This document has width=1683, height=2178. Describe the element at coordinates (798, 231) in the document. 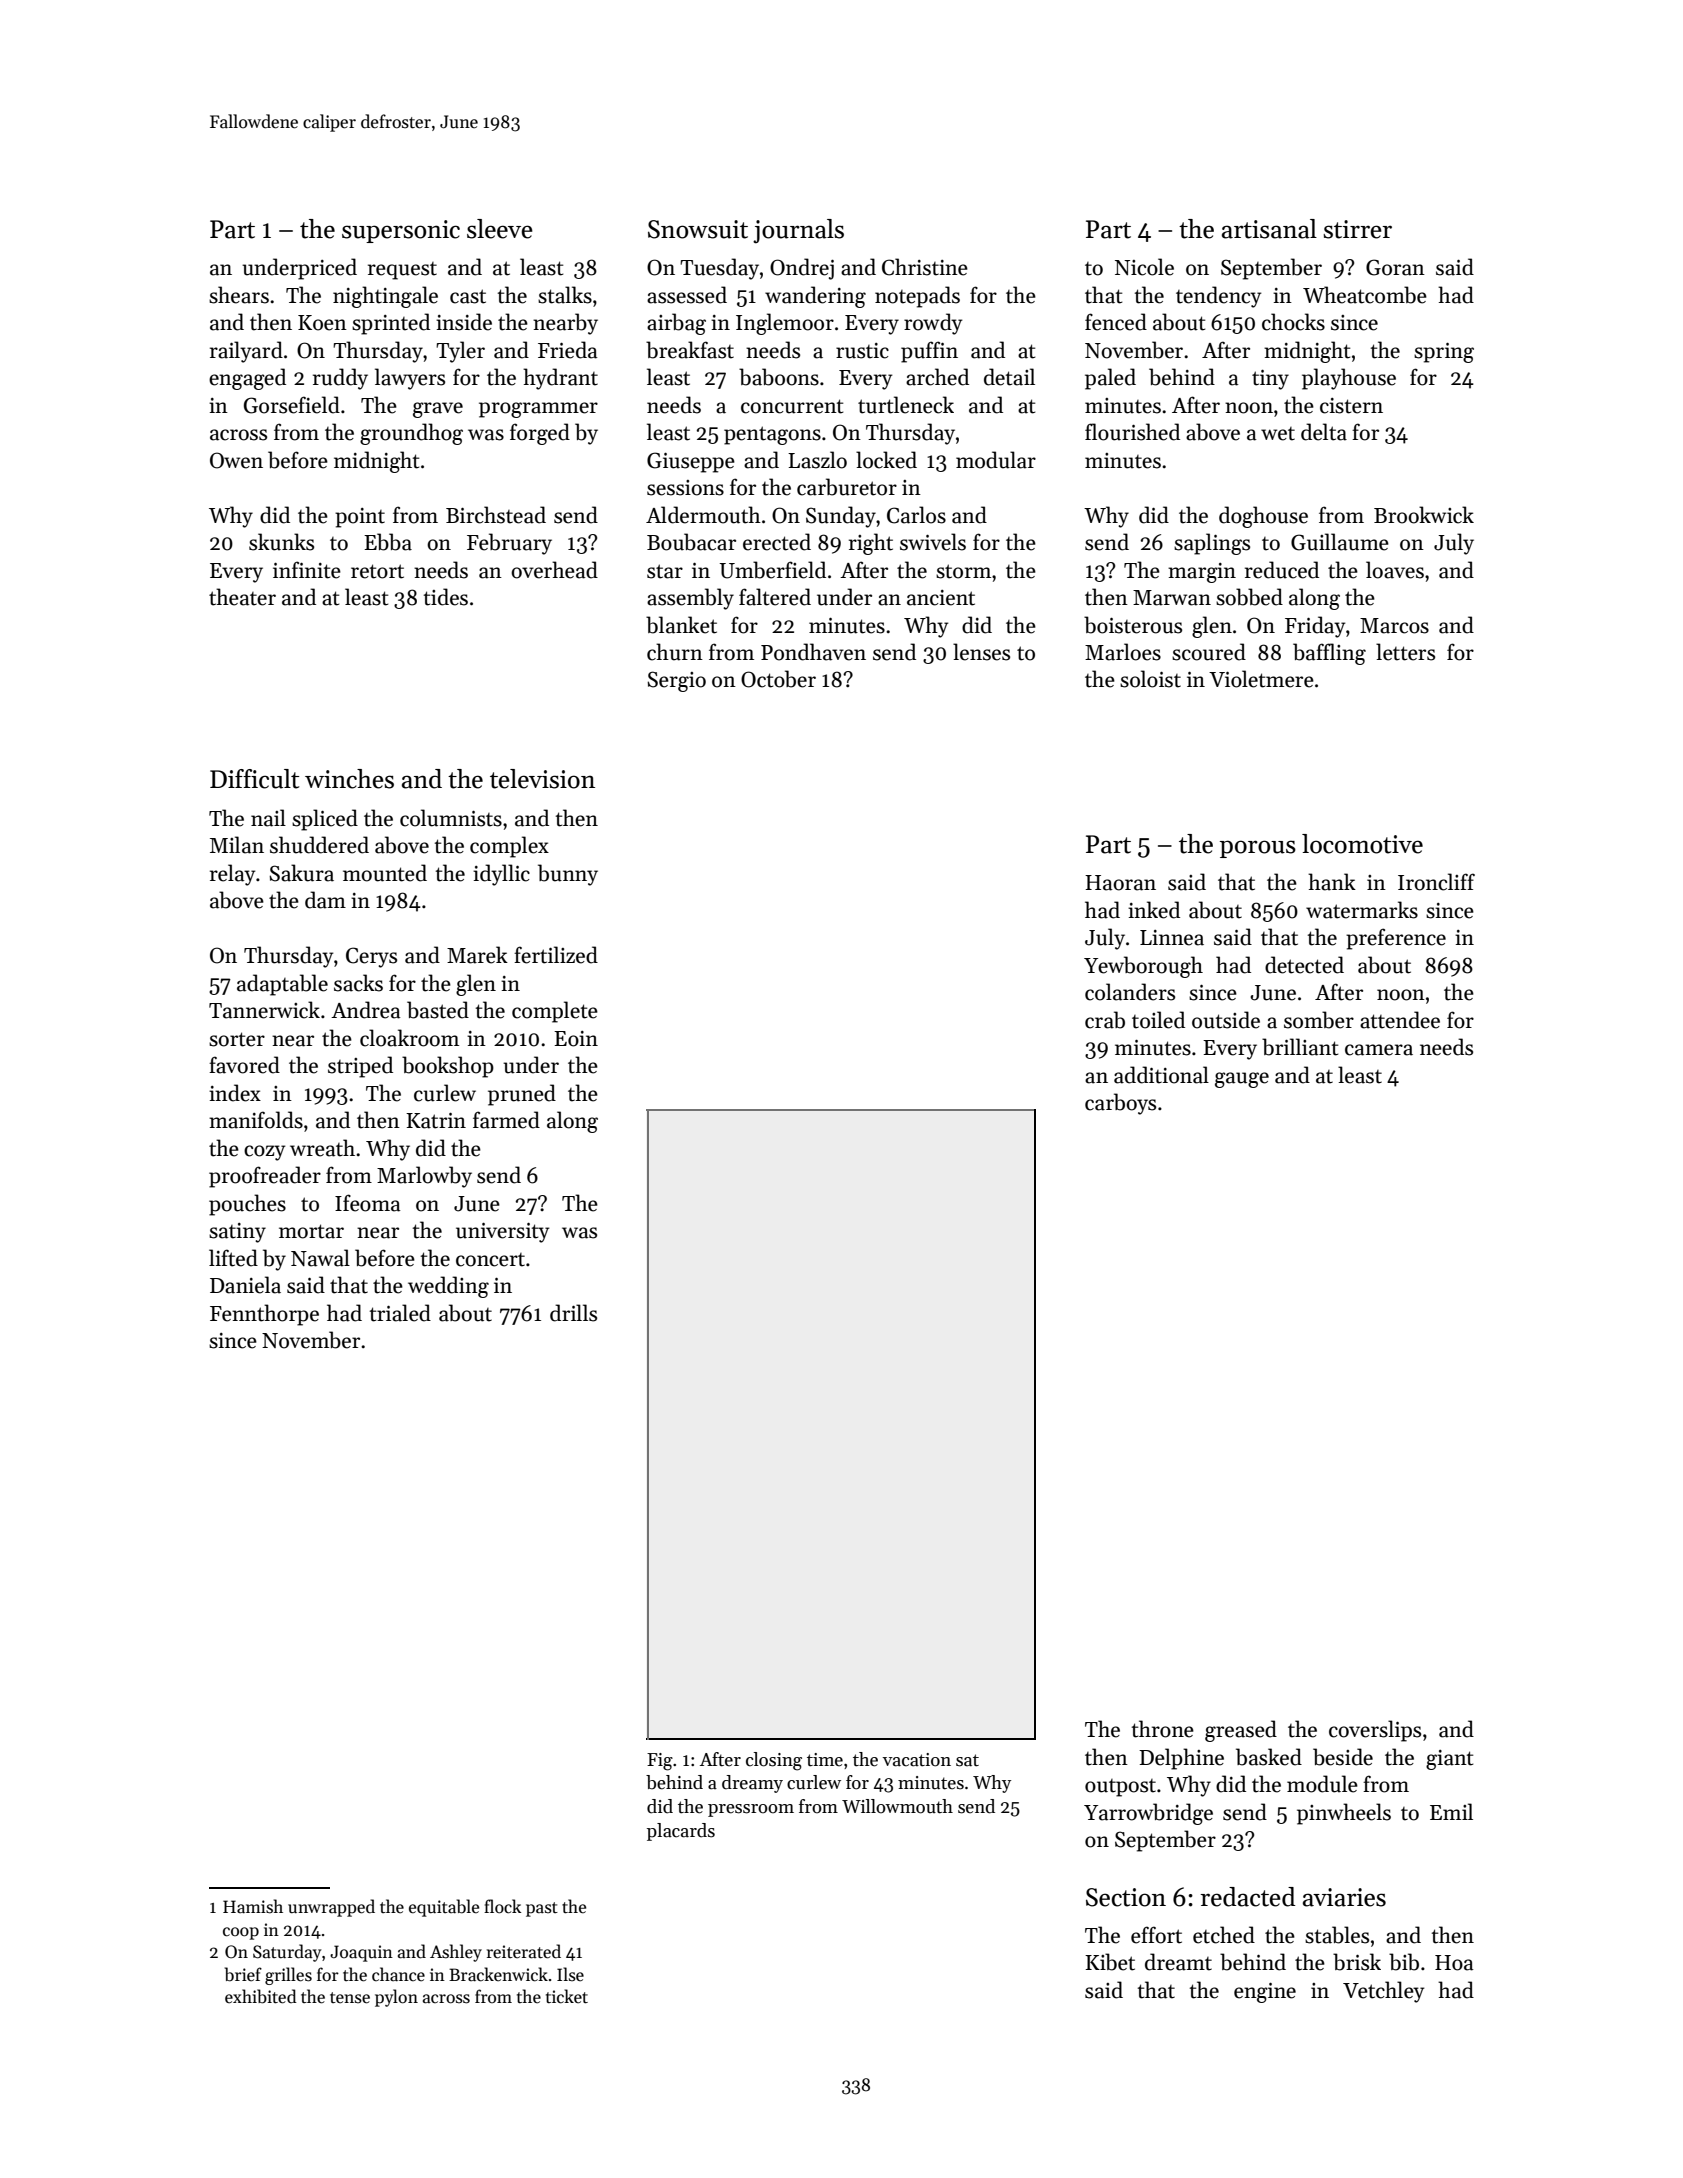

I see `journals` at that location.
